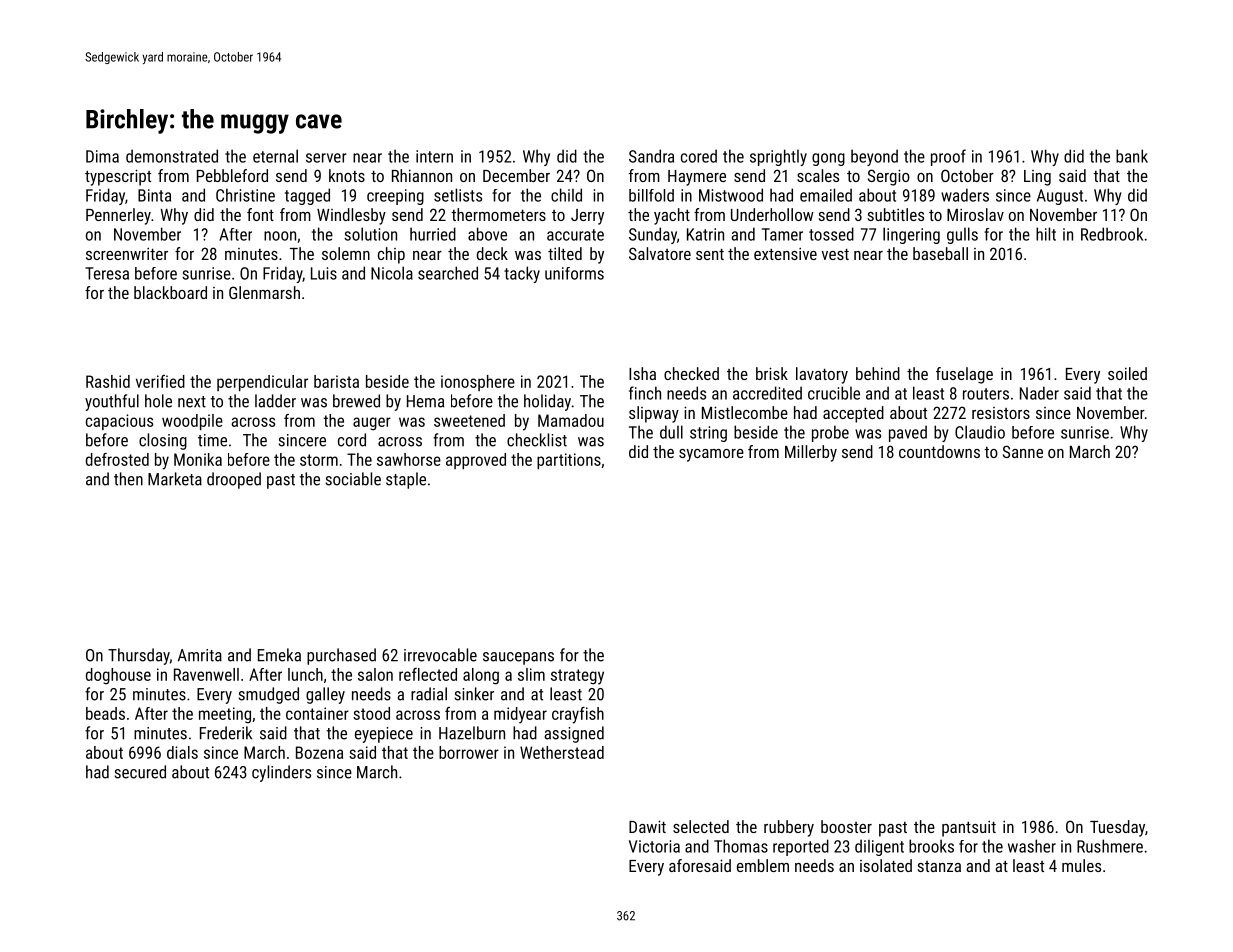 The image size is (1233, 952). Describe the element at coordinates (139, 656) in the screenshot. I see `Thursday` at that location.
